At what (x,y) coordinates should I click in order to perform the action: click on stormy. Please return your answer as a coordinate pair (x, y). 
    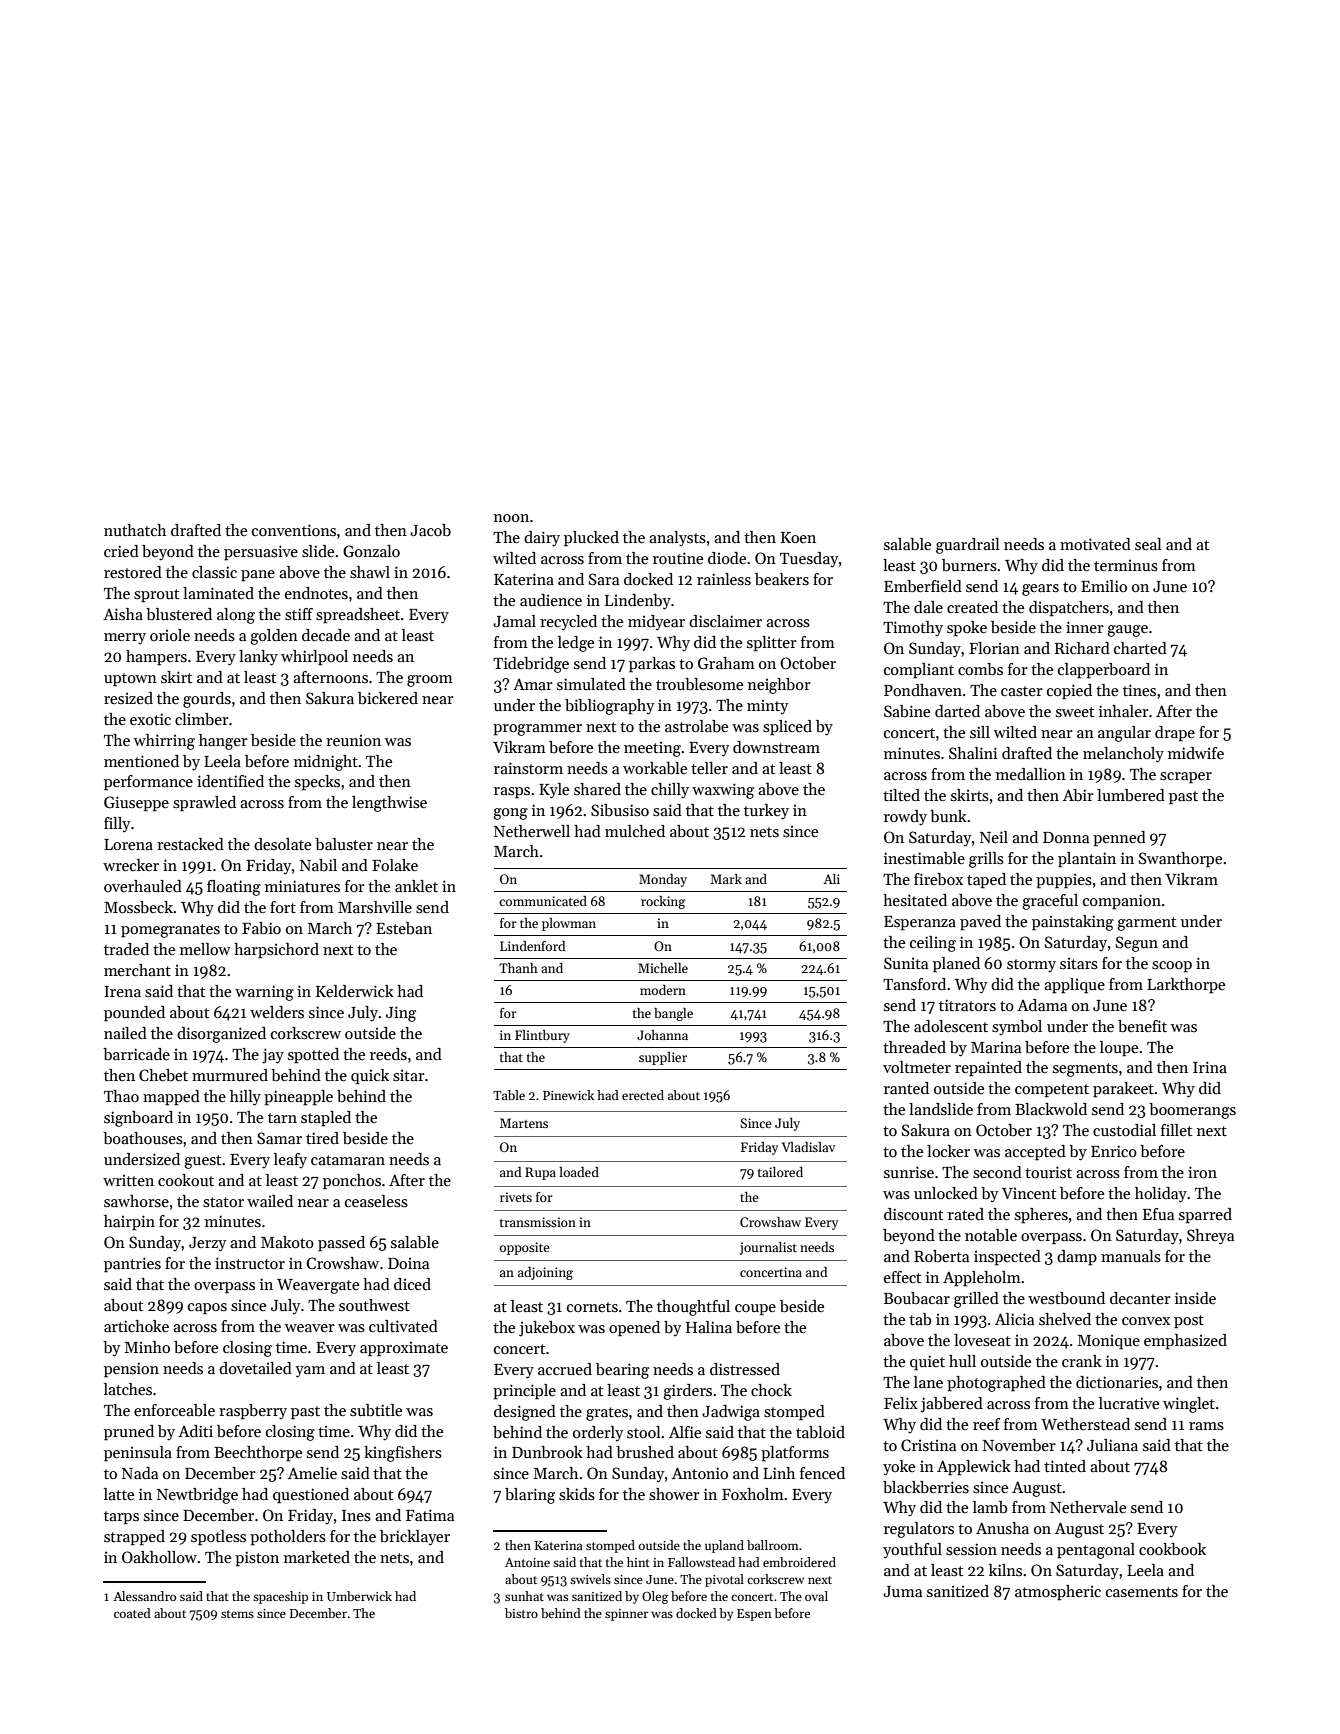
    Looking at the image, I should click on (1031, 966).
